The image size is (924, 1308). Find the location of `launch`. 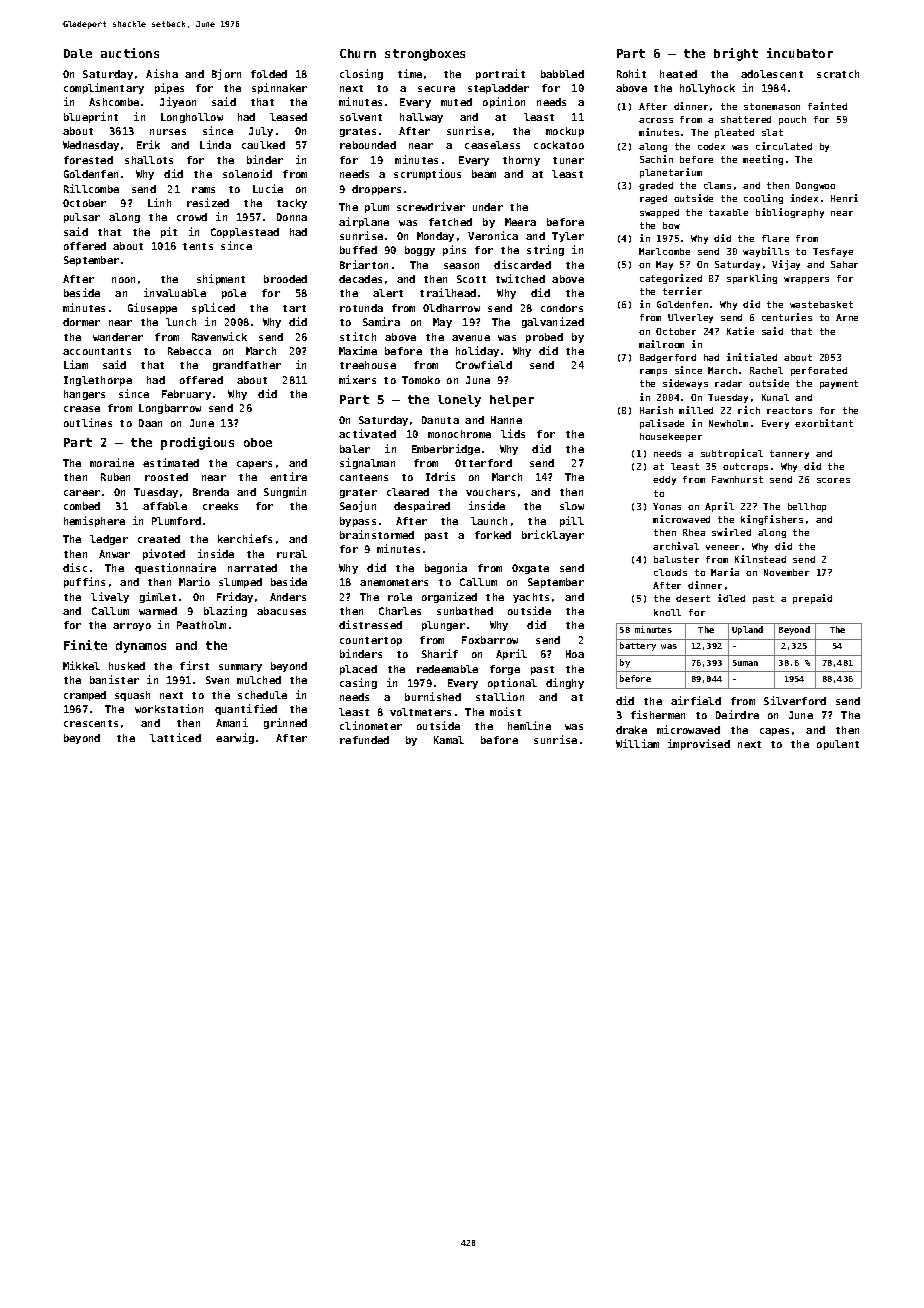

launch is located at coordinates (489, 521).
